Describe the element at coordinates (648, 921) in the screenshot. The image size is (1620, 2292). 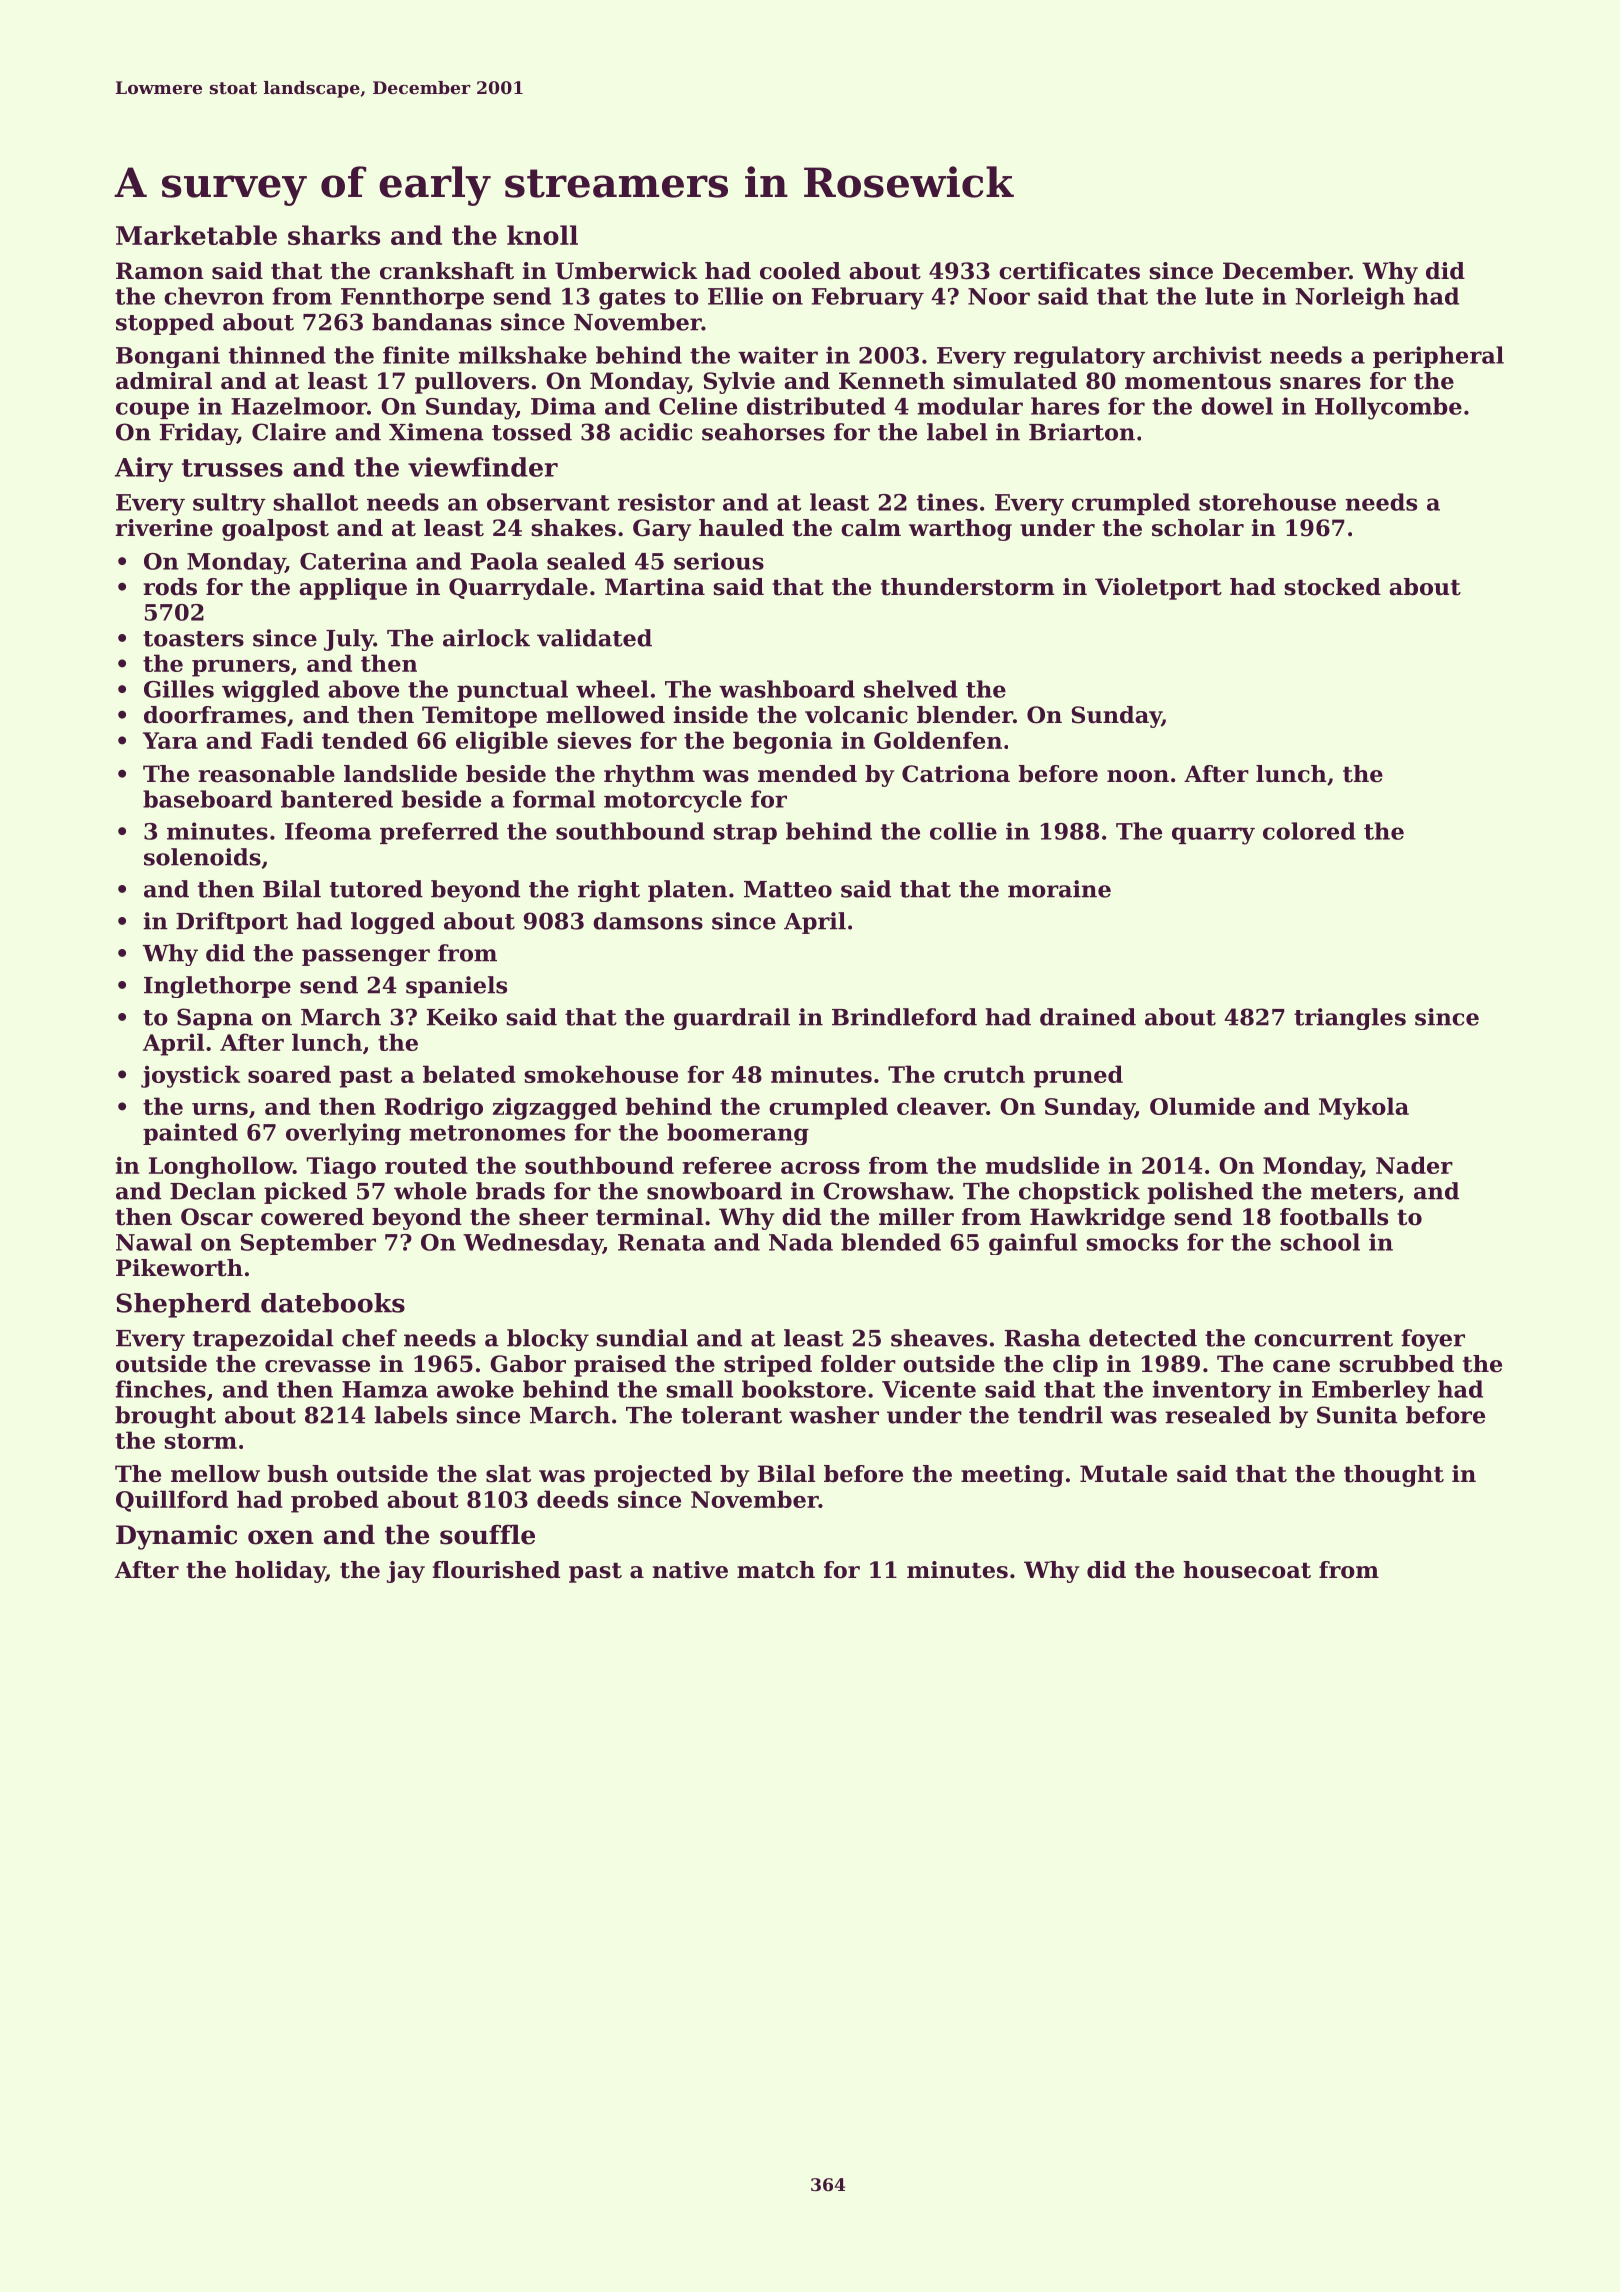
I see `damsons` at that location.
